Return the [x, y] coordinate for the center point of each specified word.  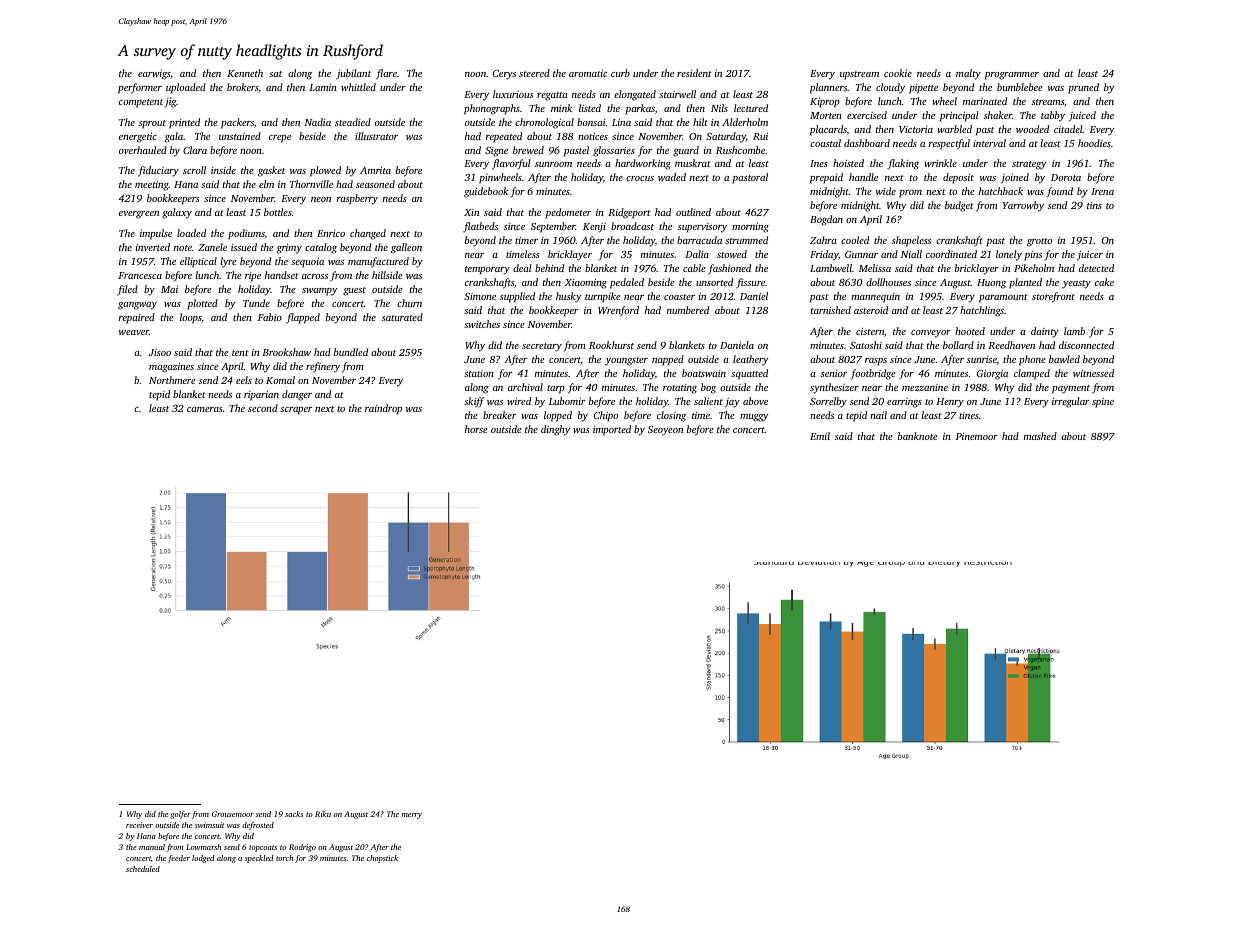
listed [590, 108]
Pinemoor [977, 436]
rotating [680, 389]
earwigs [154, 75]
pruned [1083, 88]
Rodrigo [302, 848]
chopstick [382, 859]
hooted [970, 331]
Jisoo [160, 352]
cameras [205, 409]
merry [411, 816]
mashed [1040, 436]
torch [284, 858]
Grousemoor [233, 814]
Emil [820, 436]
